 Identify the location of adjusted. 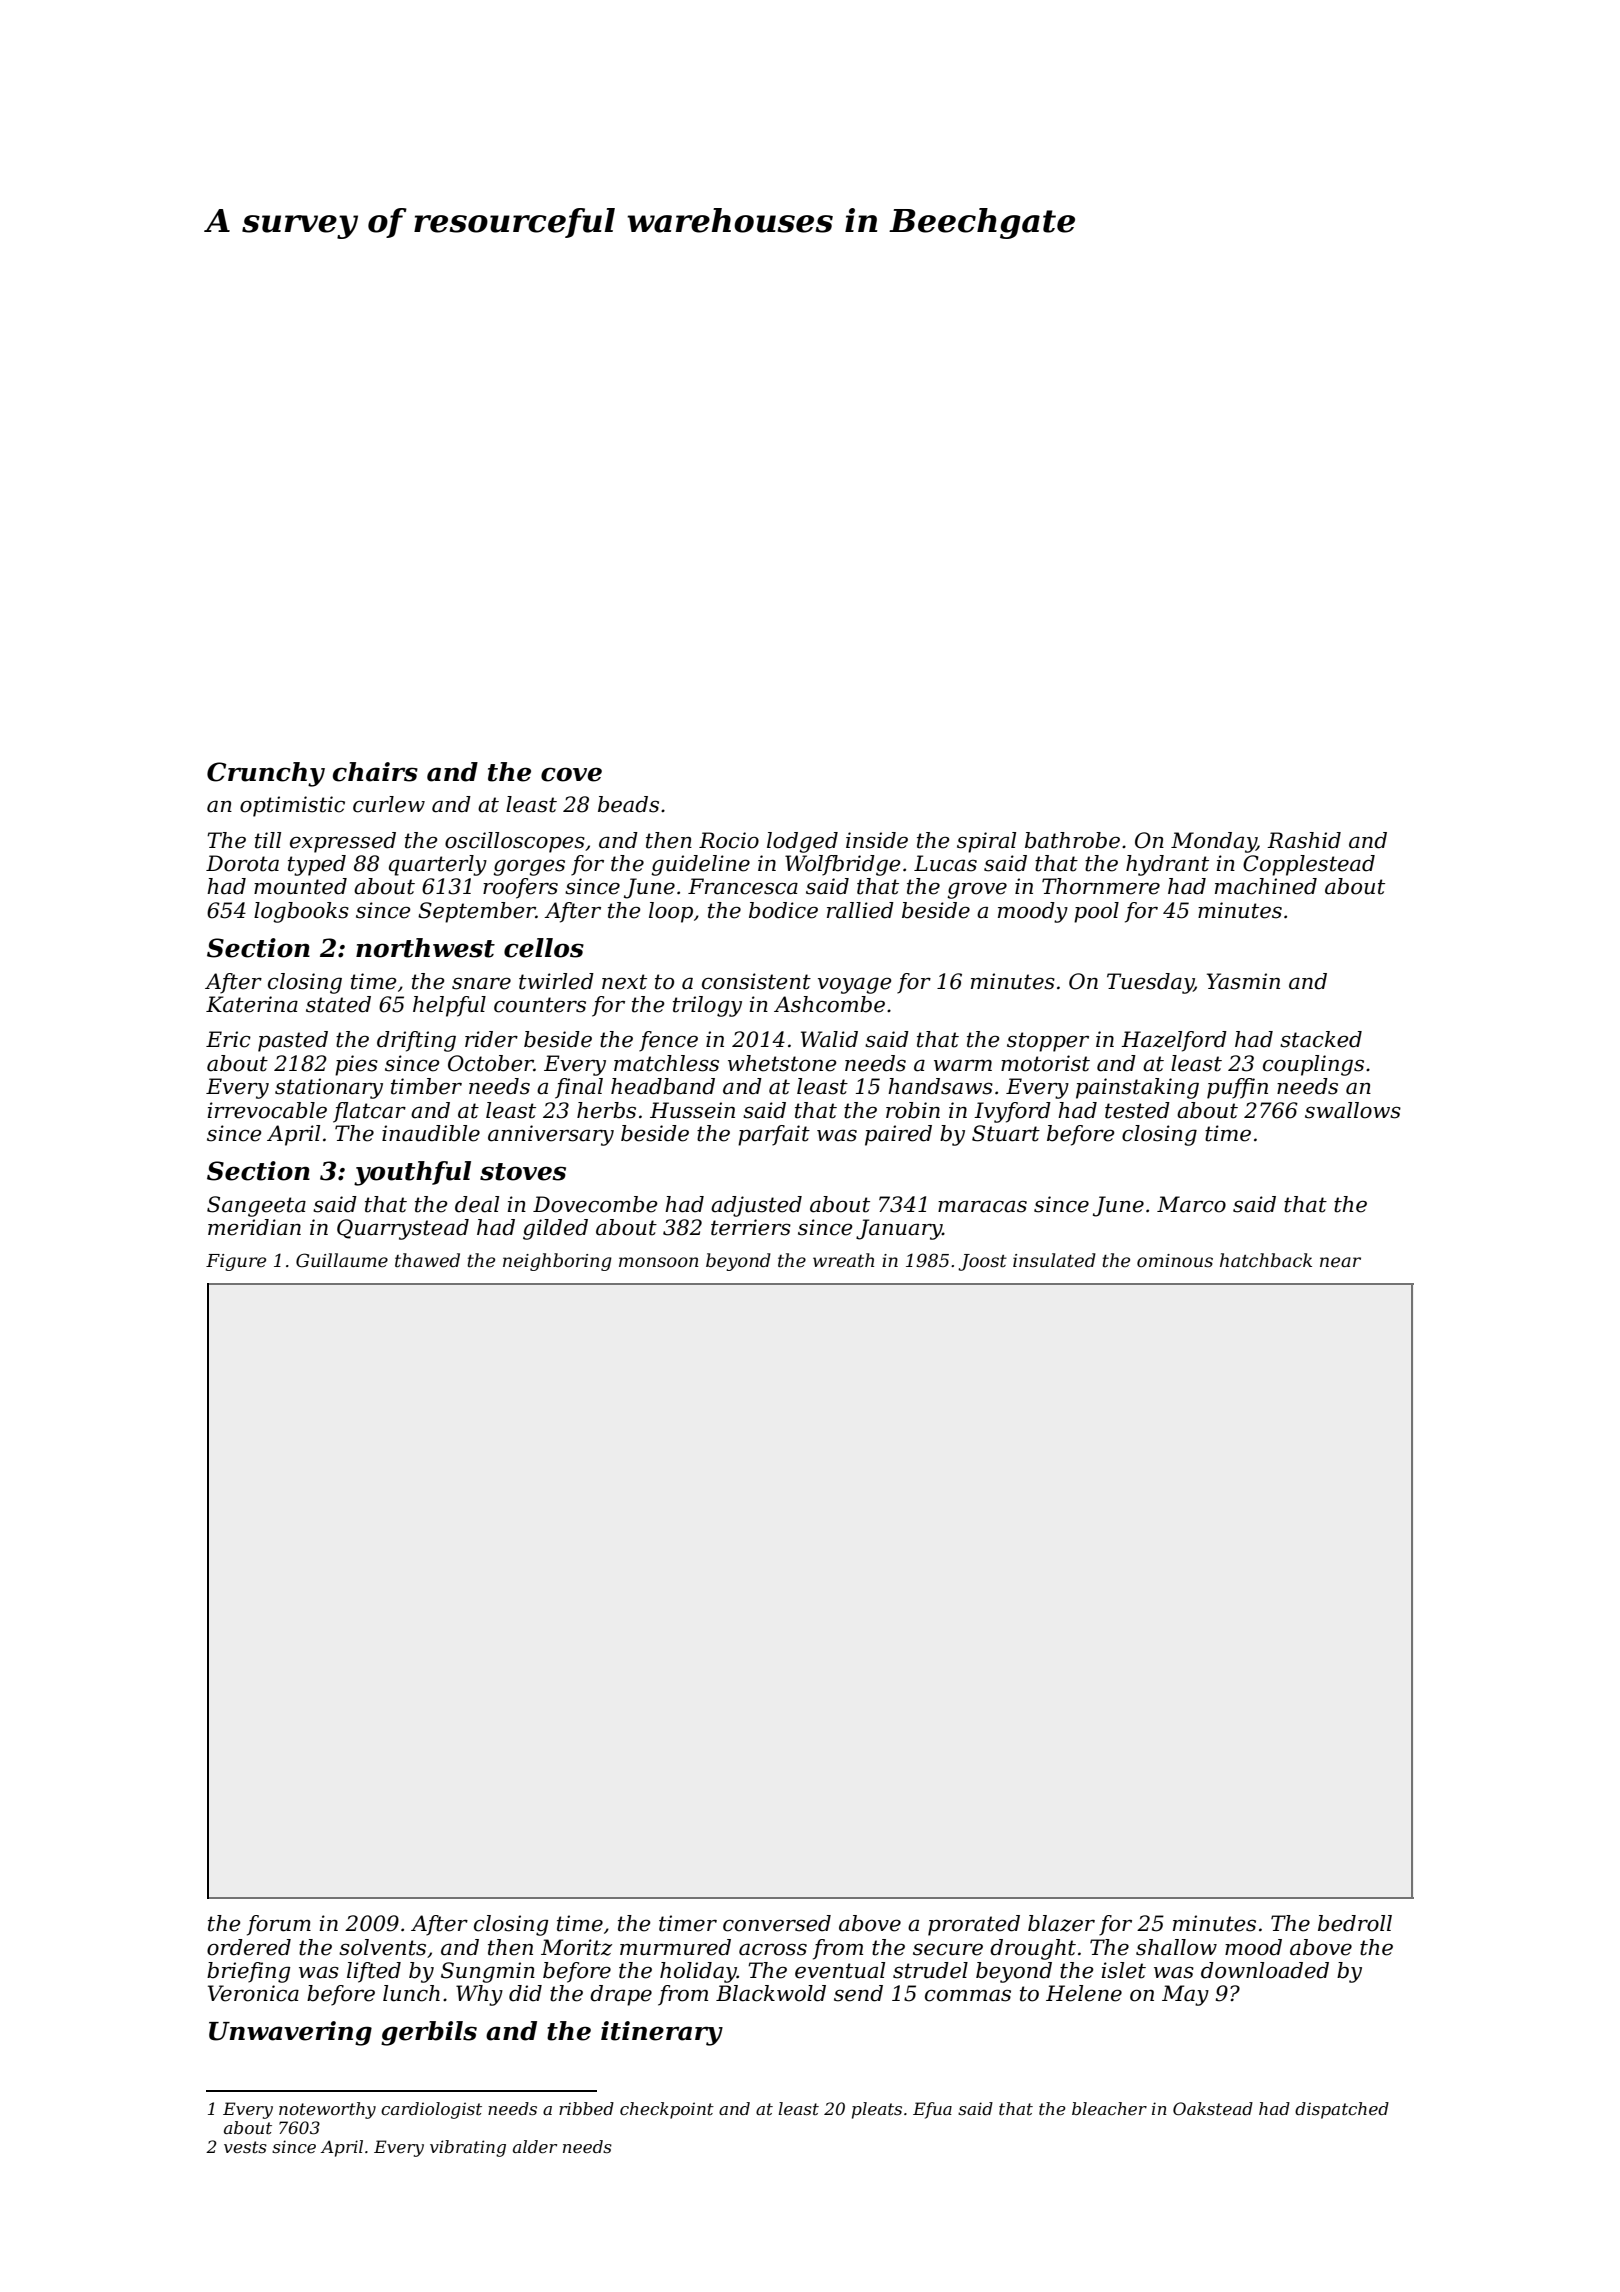
(756, 1206).
